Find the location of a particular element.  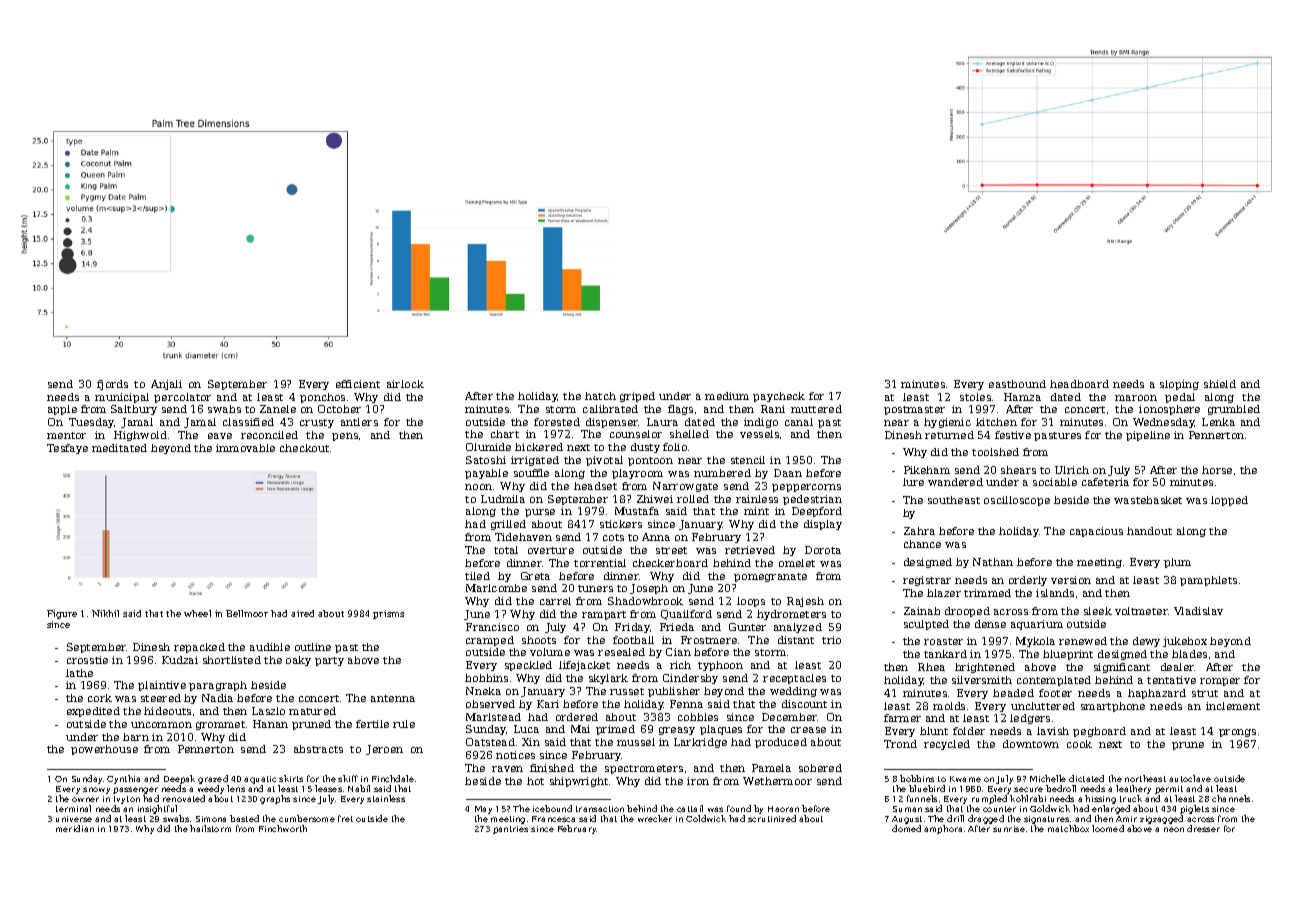

neon is located at coordinates (1174, 829).
